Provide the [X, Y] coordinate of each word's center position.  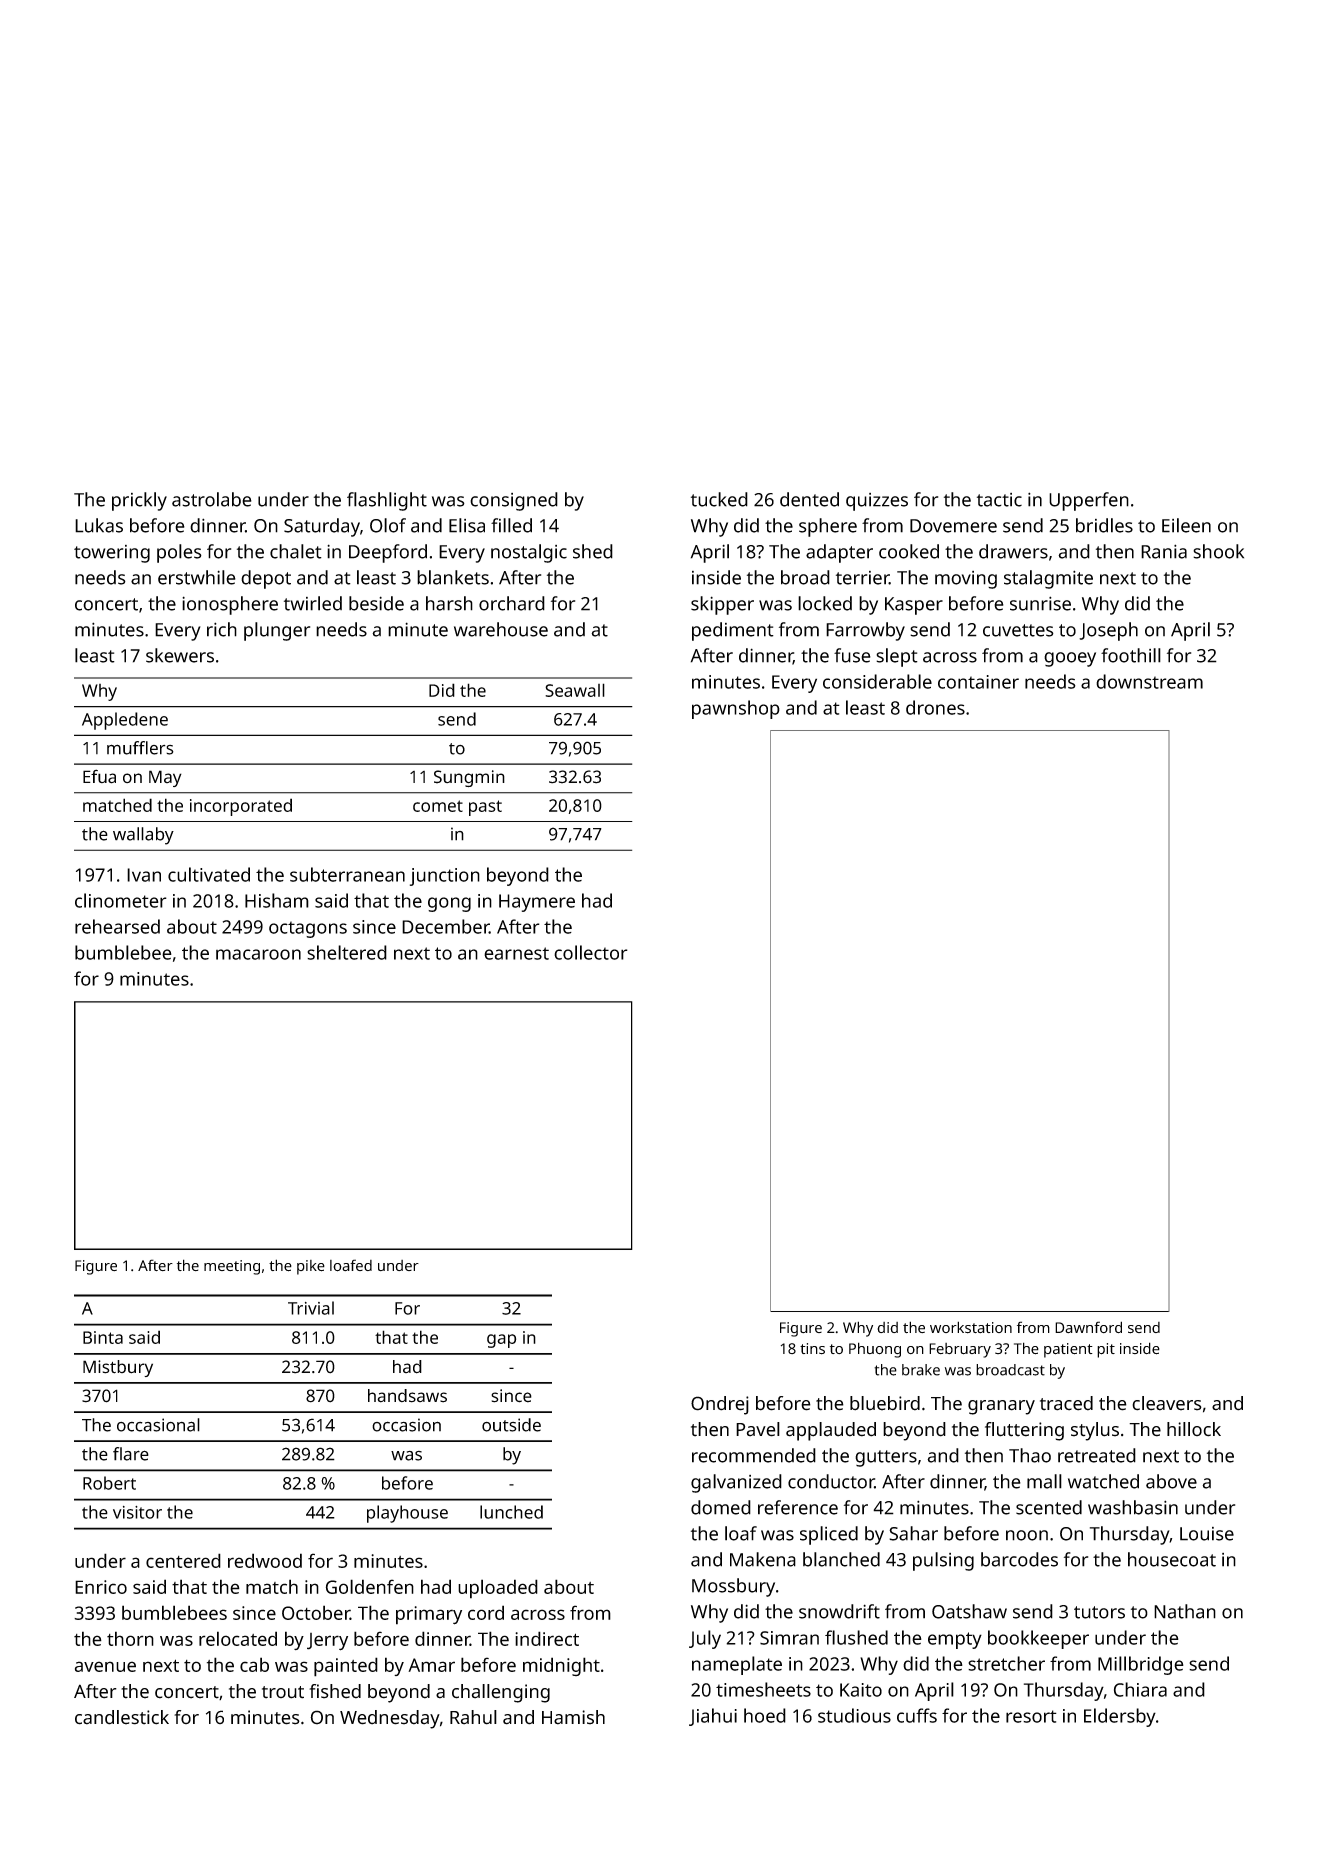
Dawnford [1088, 1327]
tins [812, 1349]
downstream [1149, 681]
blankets [453, 577]
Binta [103, 1337]
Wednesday [390, 1719]
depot [266, 579]
